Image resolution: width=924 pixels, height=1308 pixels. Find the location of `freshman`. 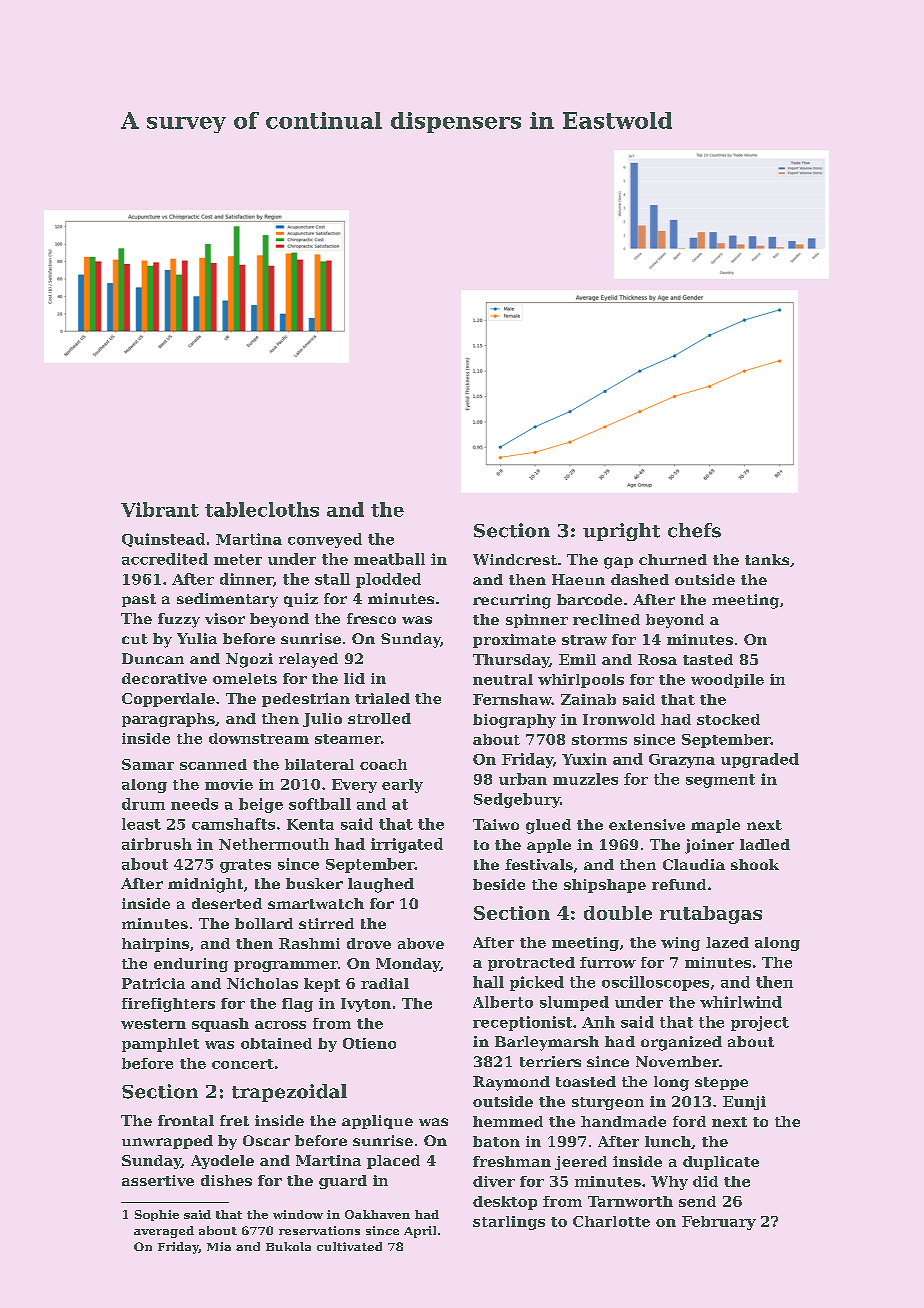

freshman is located at coordinates (512, 1161).
